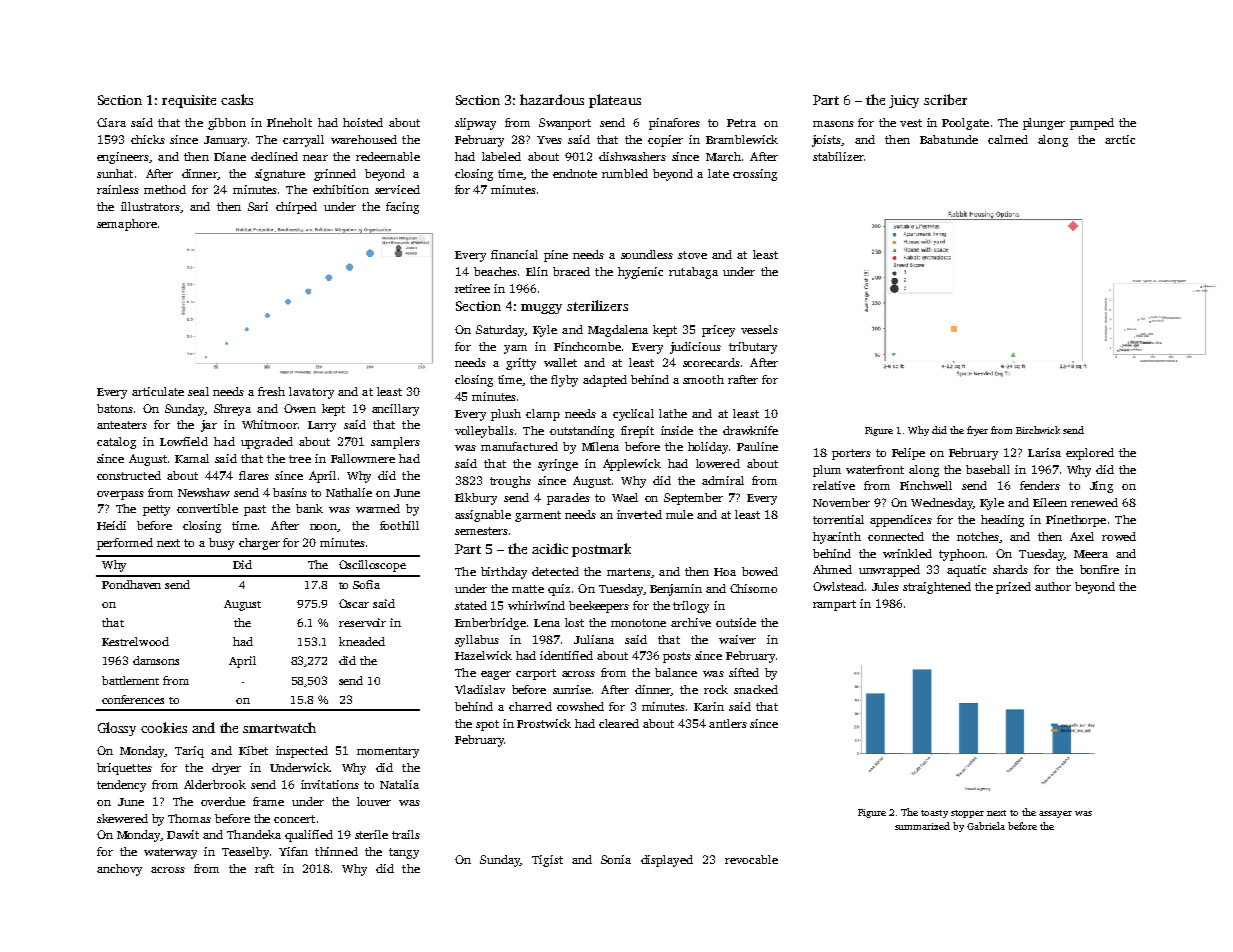 Image resolution: width=1233 pixels, height=952 pixels. I want to click on engineers, so click(123, 158).
